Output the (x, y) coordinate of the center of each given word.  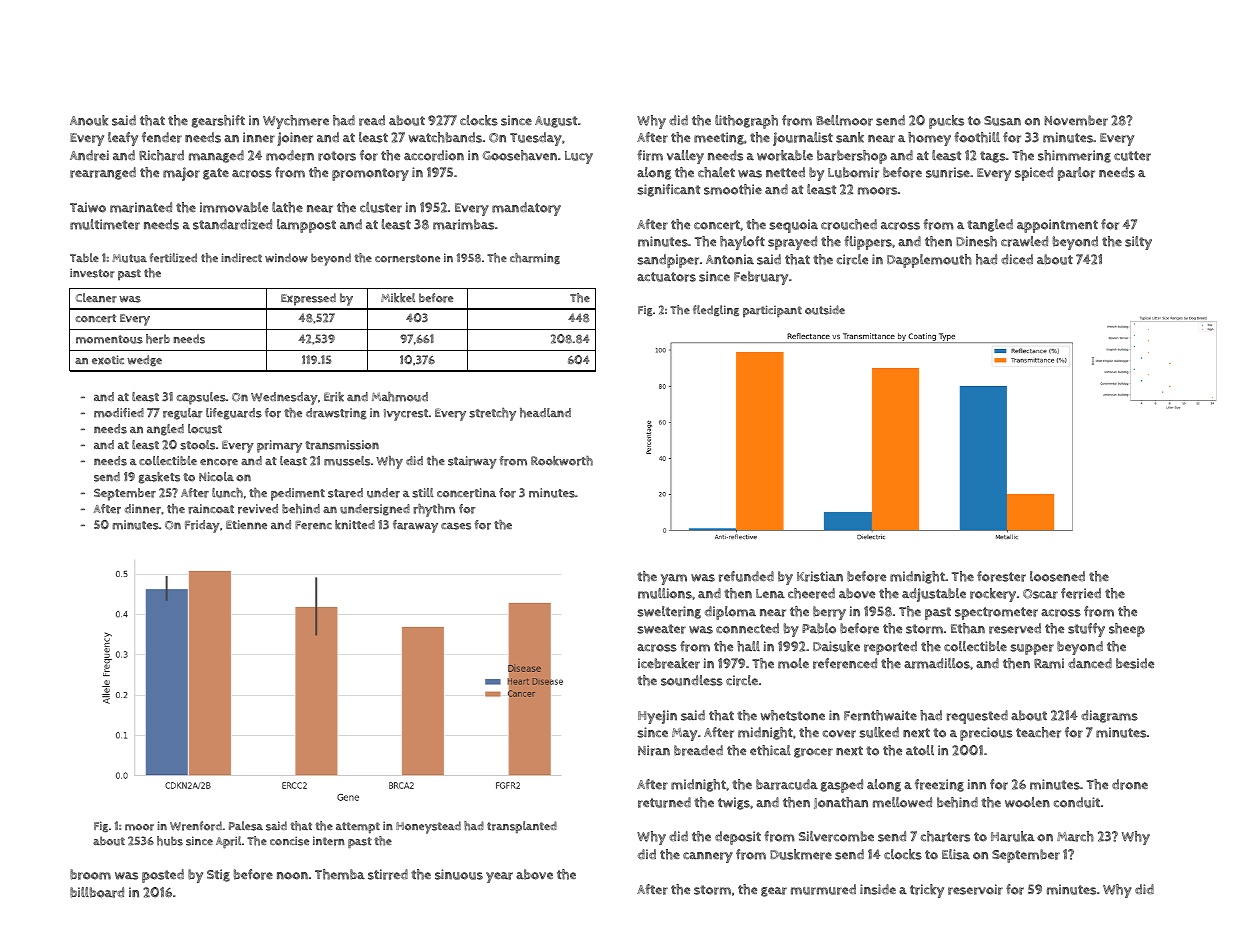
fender (162, 137)
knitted (355, 525)
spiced (1034, 174)
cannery (708, 857)
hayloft (742, 243)
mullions (665, 593)
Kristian (820, 576)
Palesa (246, 826)
